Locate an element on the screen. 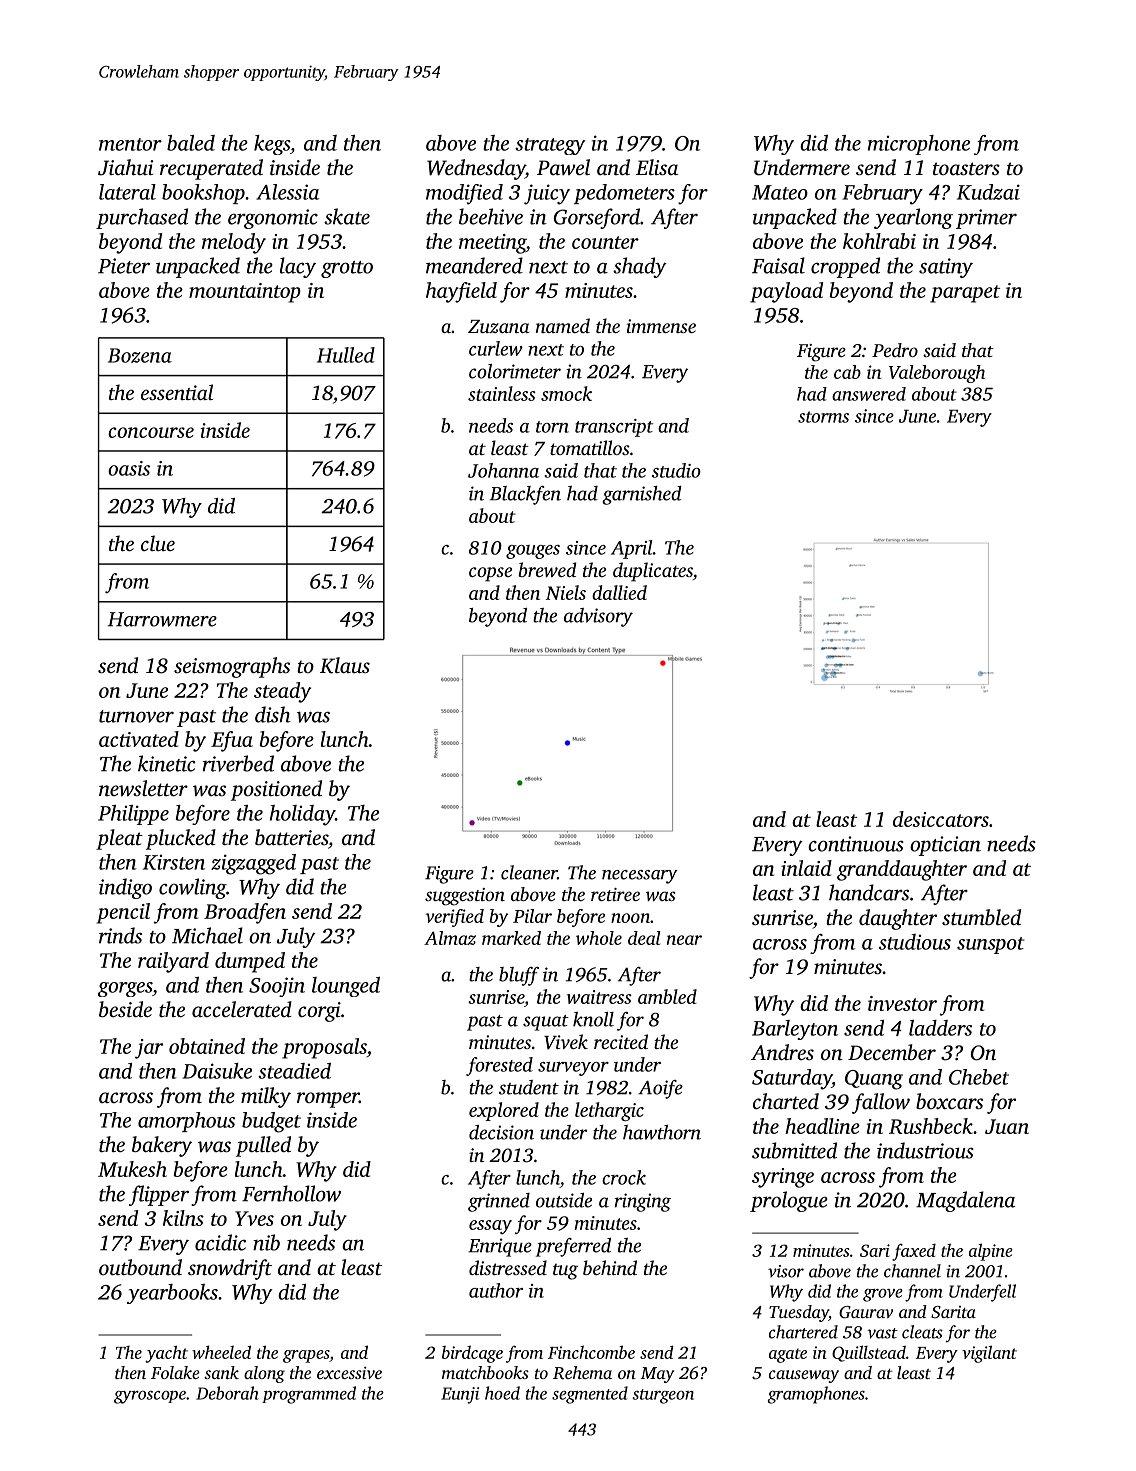 The width and height of the screenshot is (1136, 1471). purchased is located at coordinates (142, 218).
